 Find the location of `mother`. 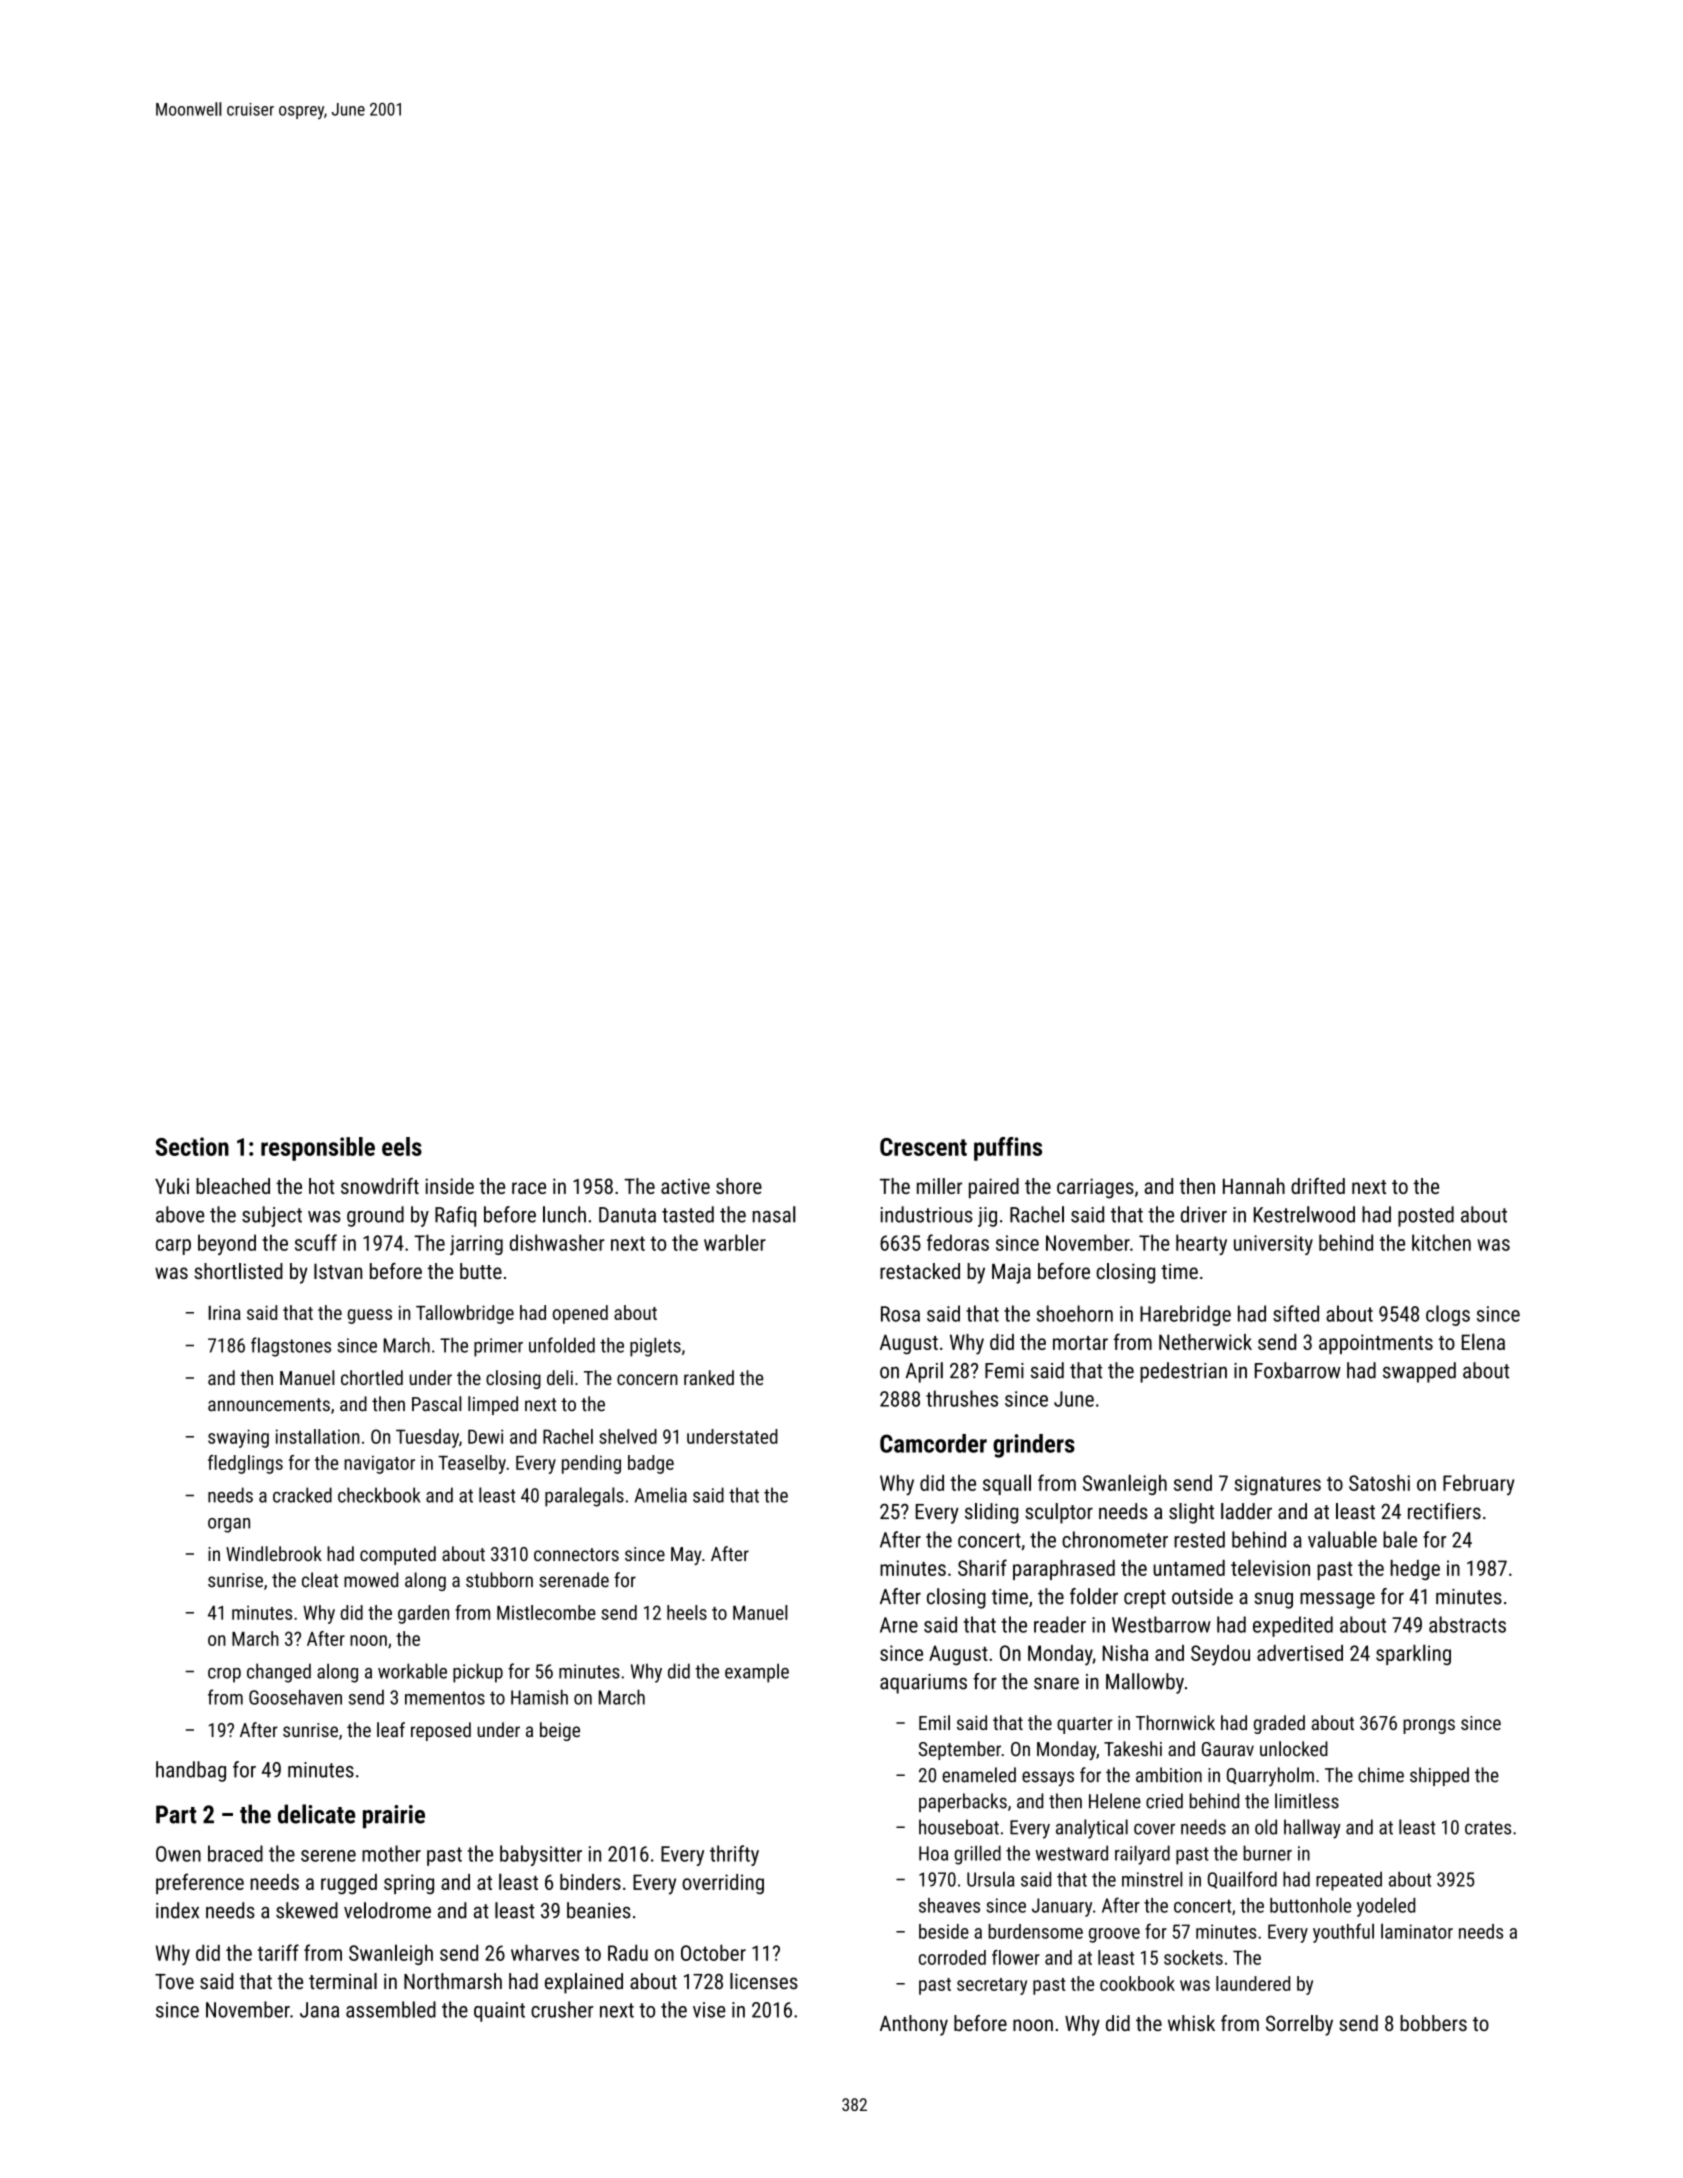

mother is located at coordinates (391, 1853).
